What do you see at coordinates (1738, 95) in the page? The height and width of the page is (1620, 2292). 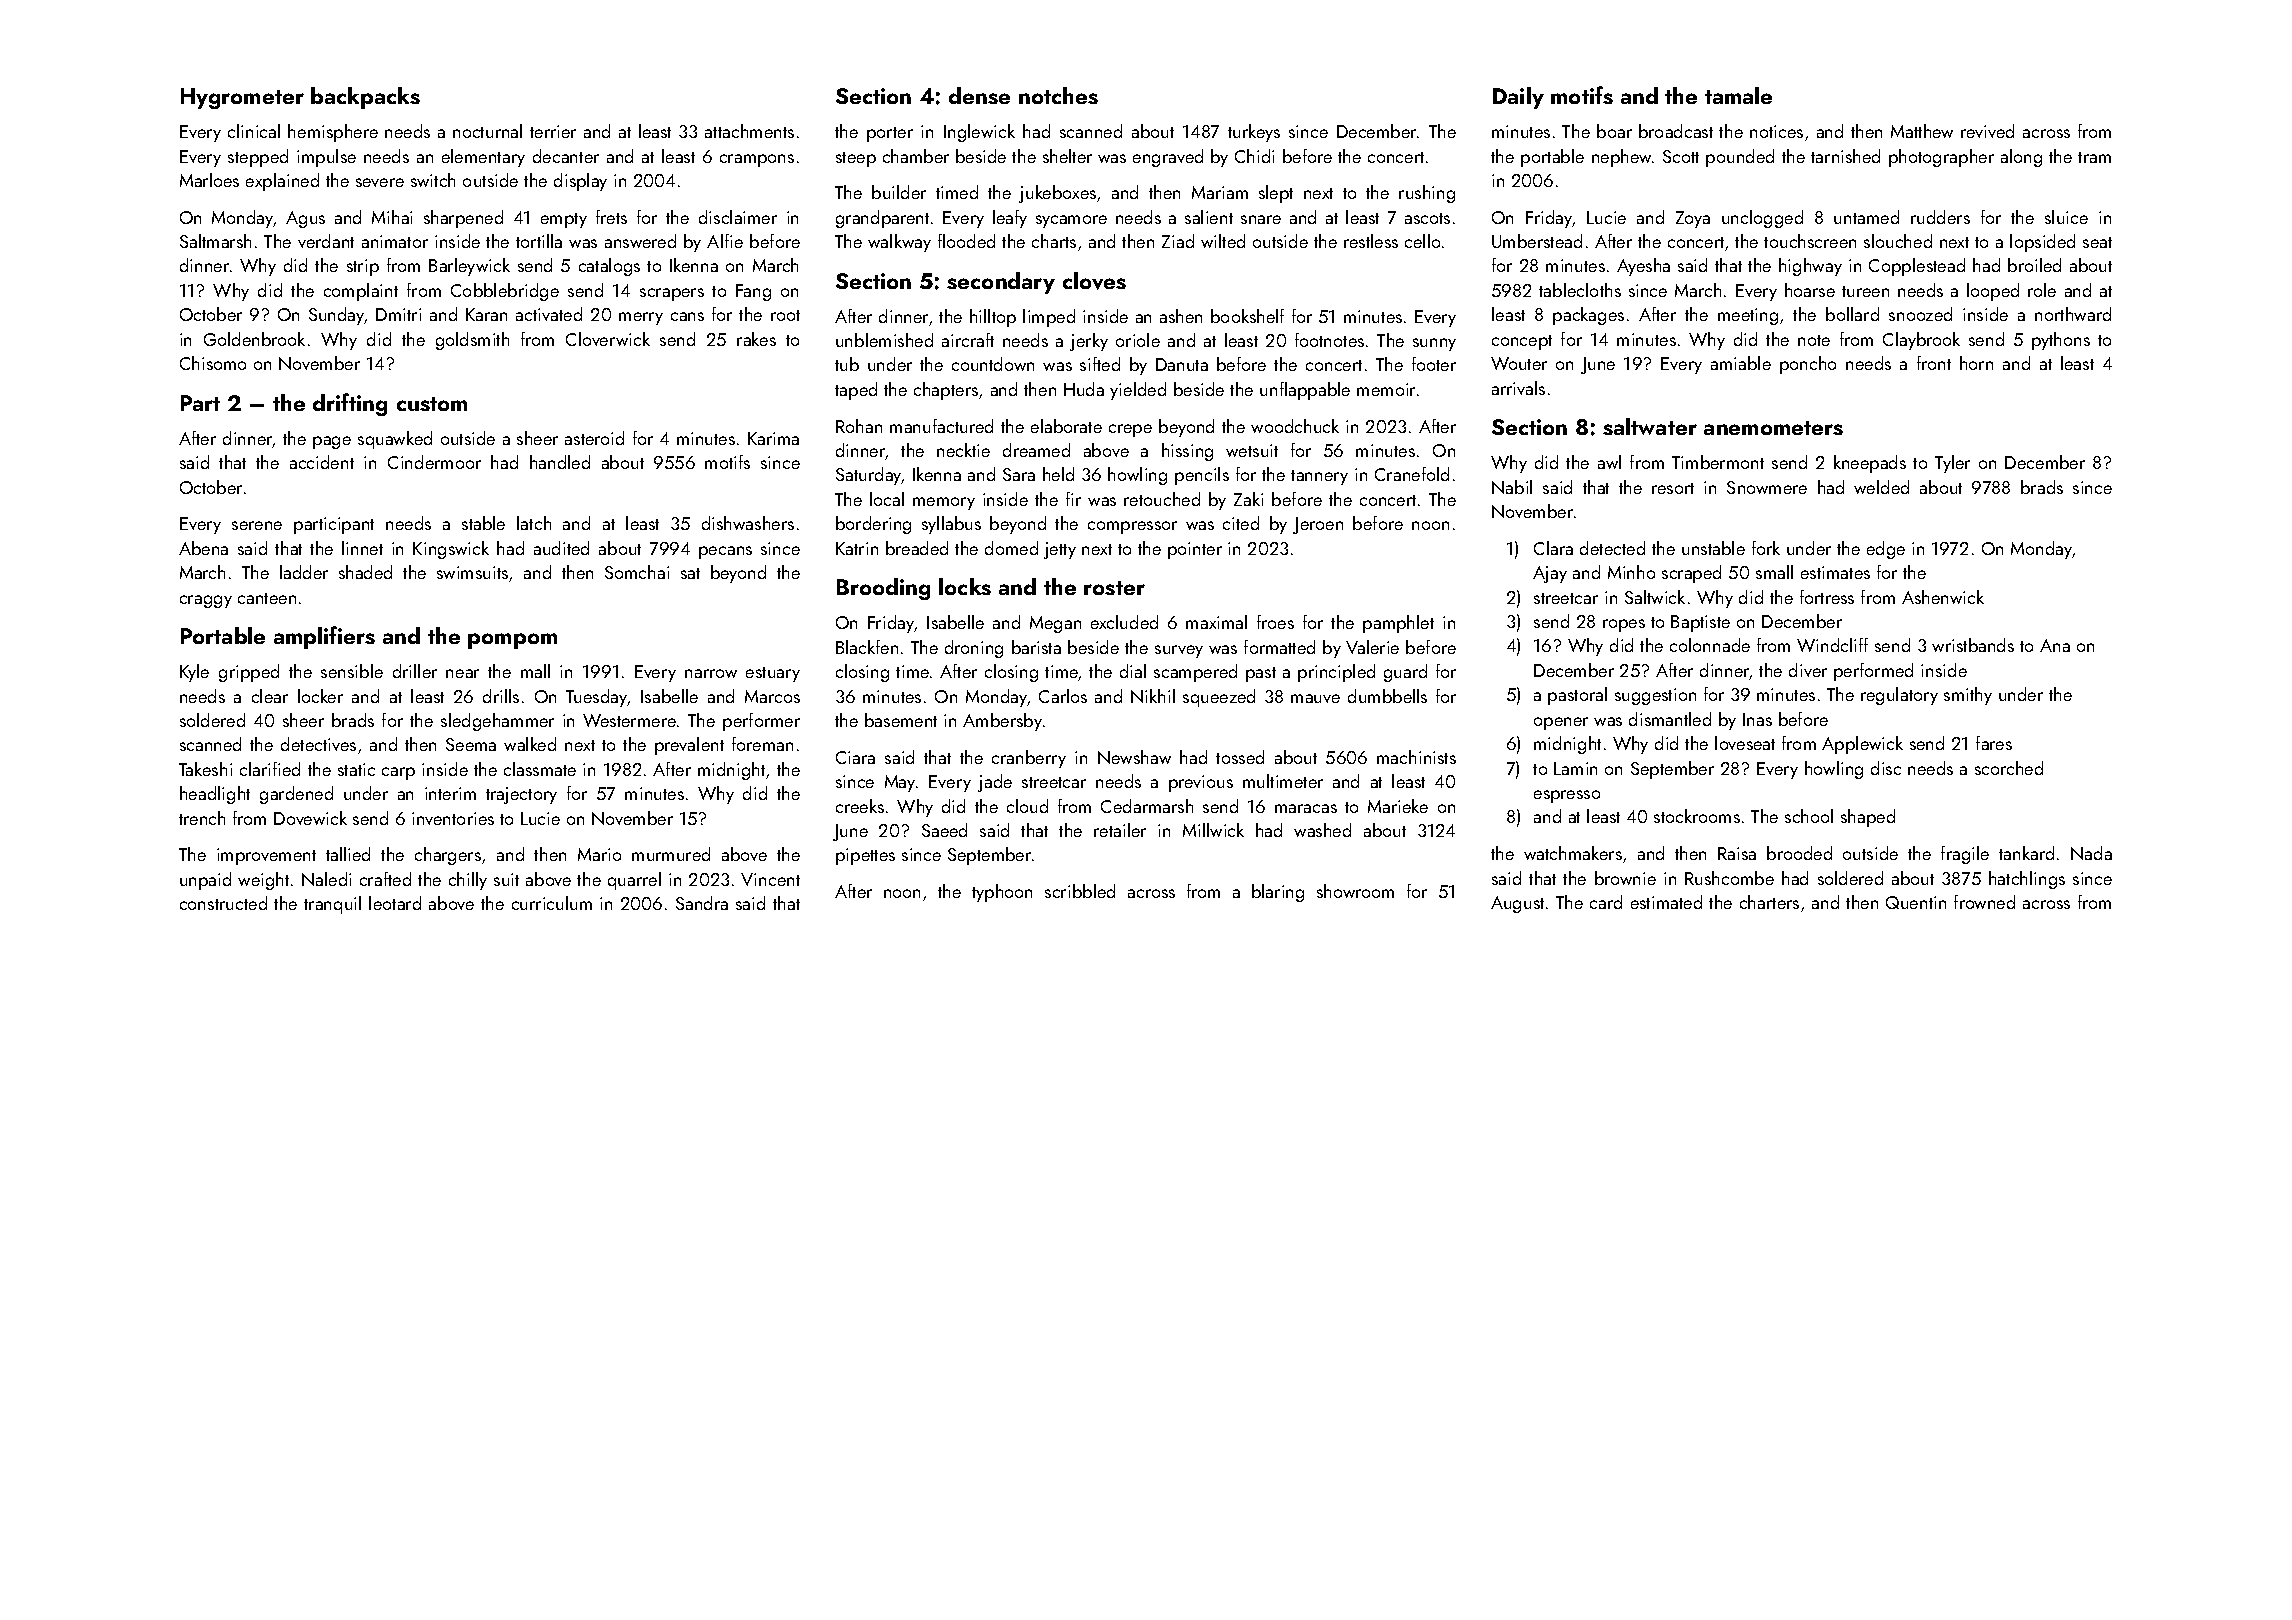 I see `tamale` at bounding box center [1738, 95].
